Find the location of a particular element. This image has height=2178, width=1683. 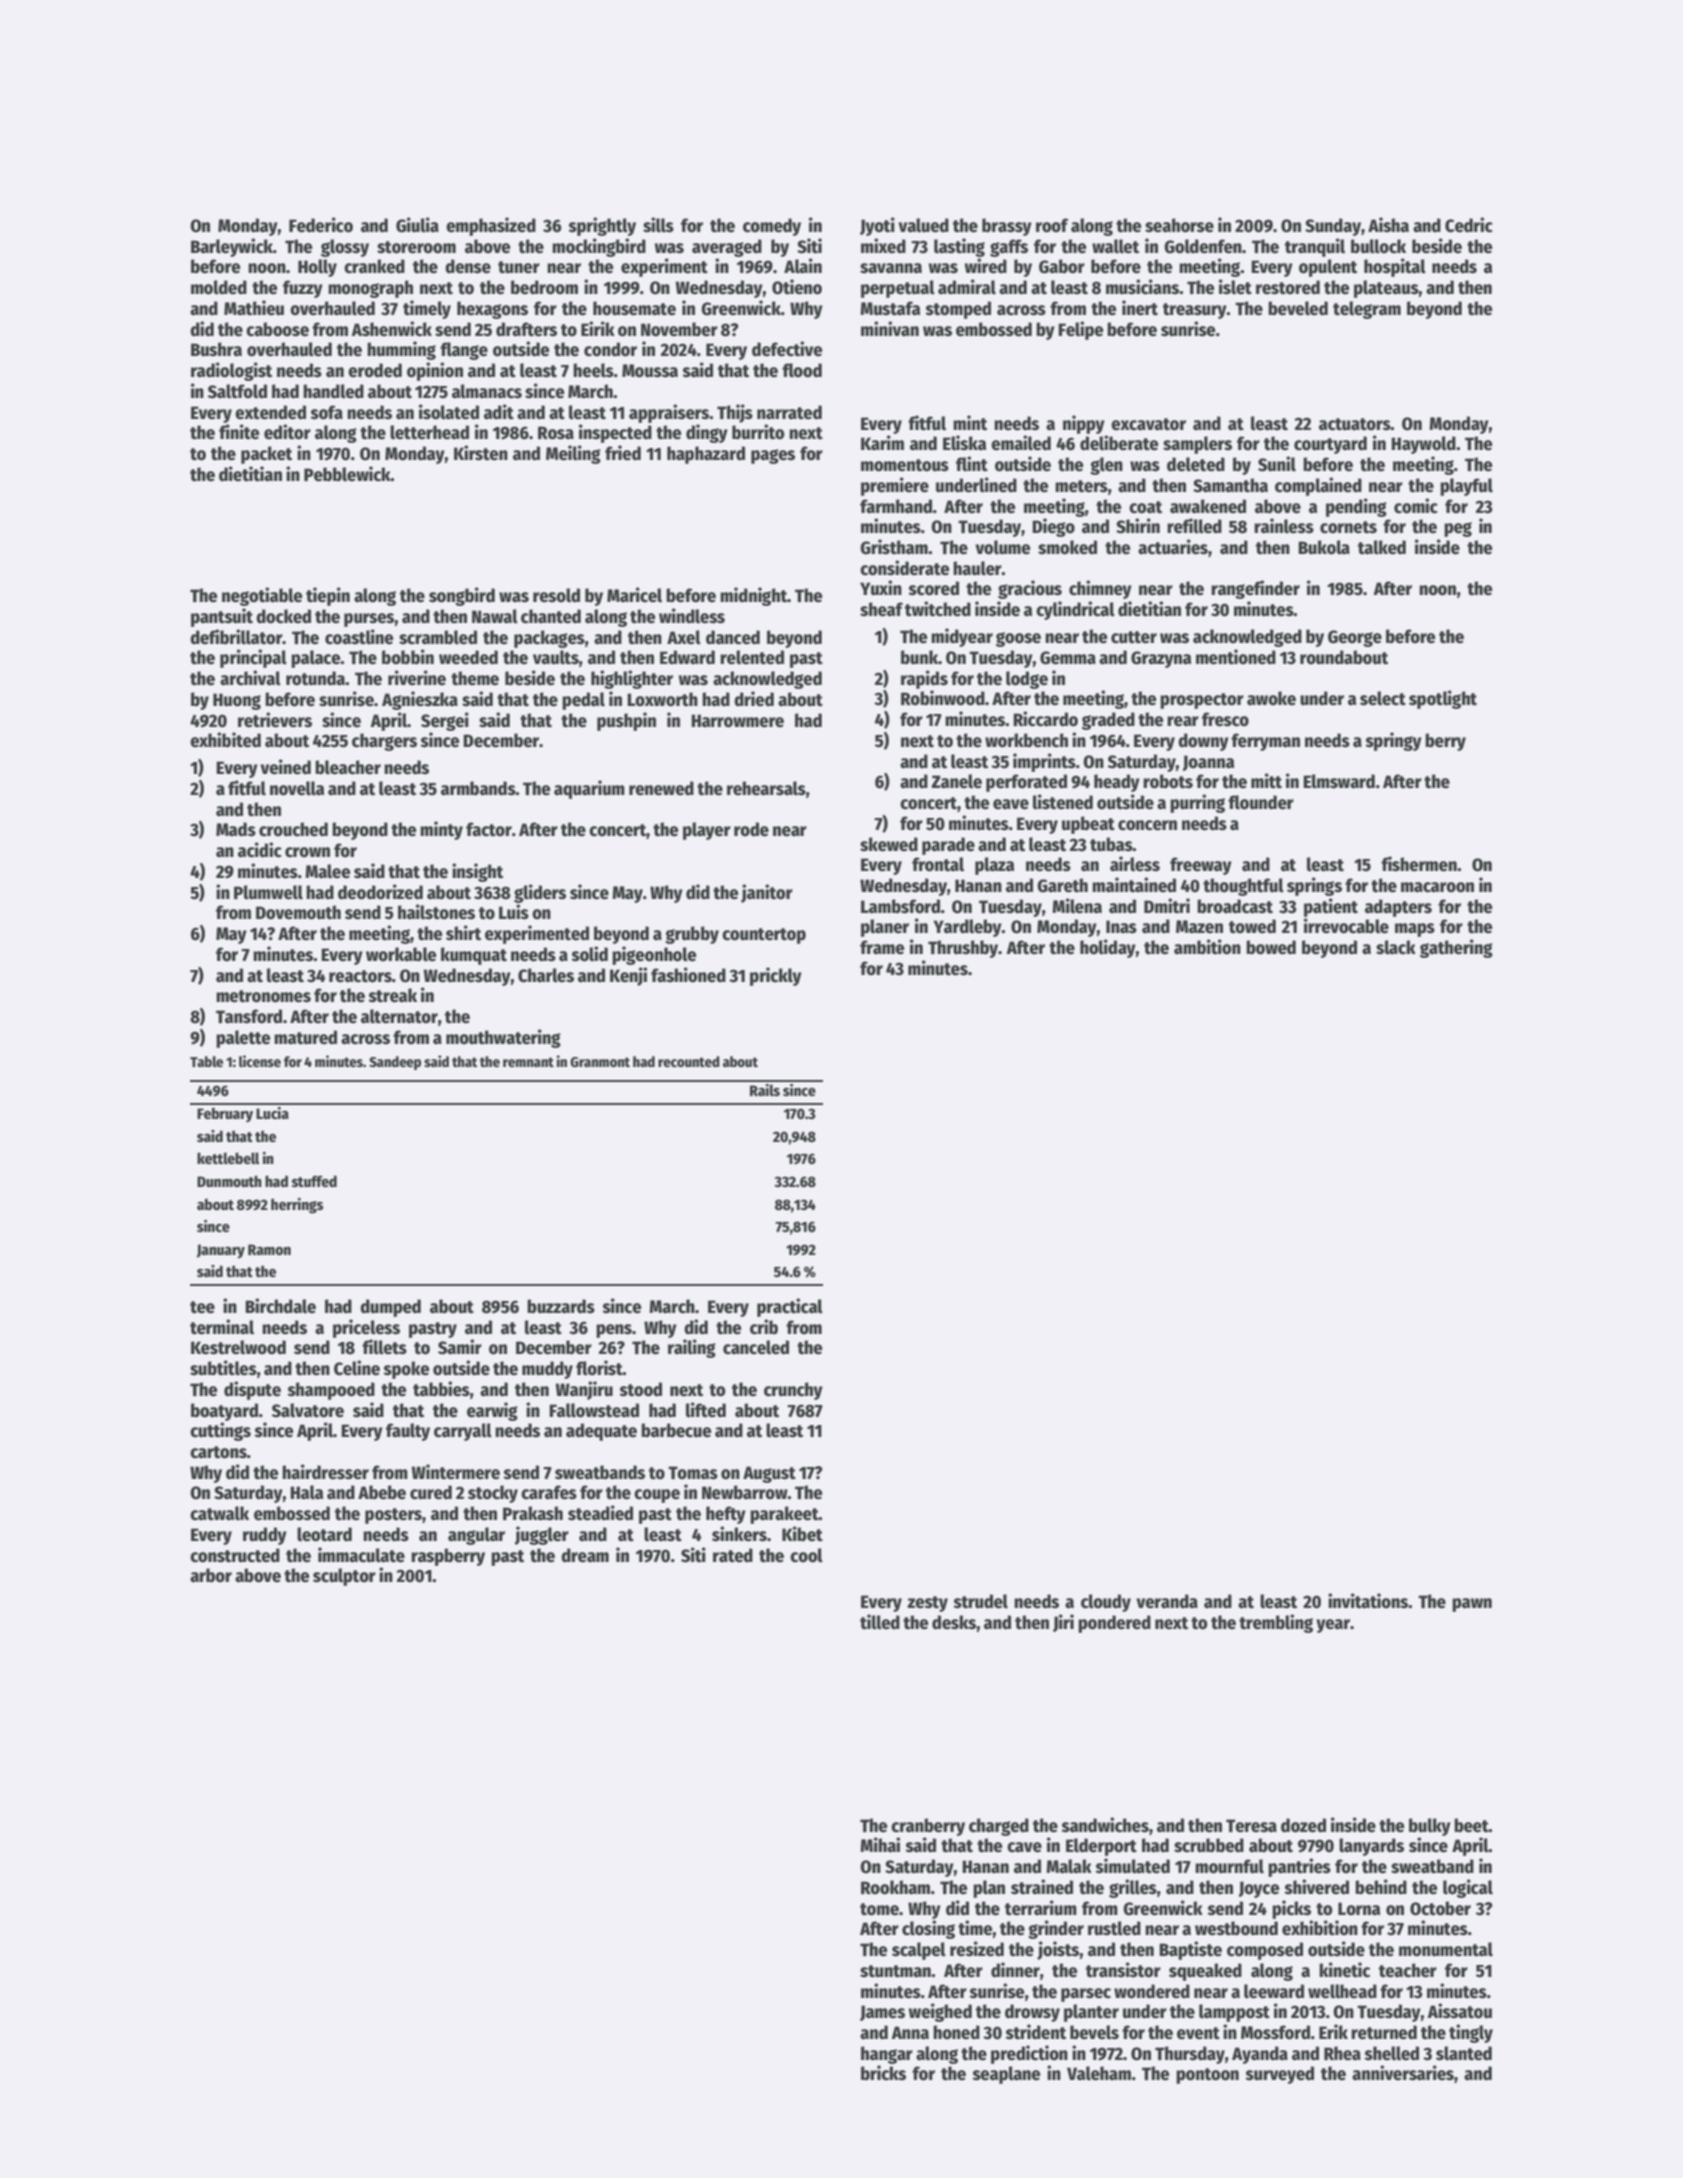

springy is located at coordinates (1394, 741).
